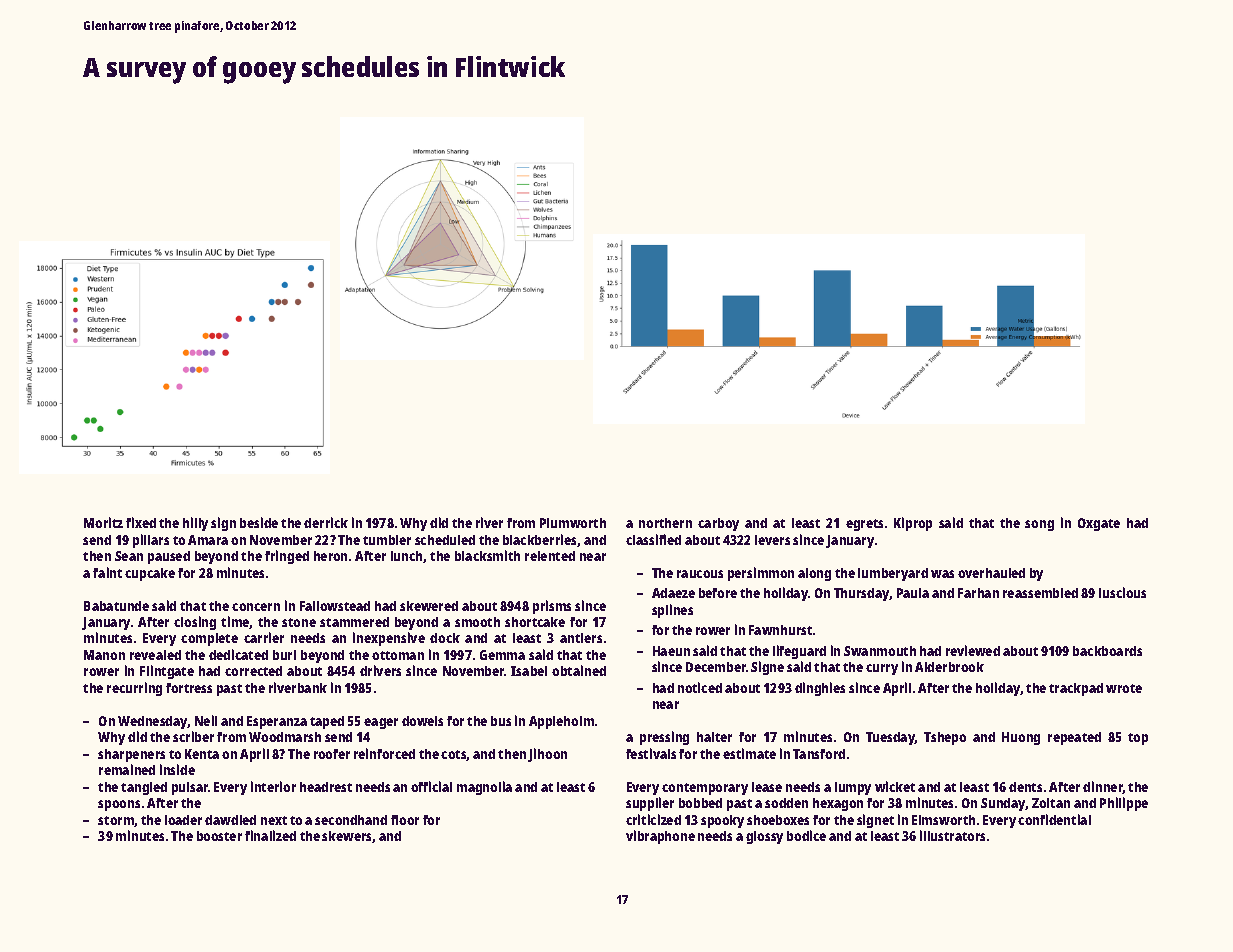 The width and height of the document is (1233, 952). Describe the element at coordinates (202, 754) in the document. I see `Kenta` at that location.
